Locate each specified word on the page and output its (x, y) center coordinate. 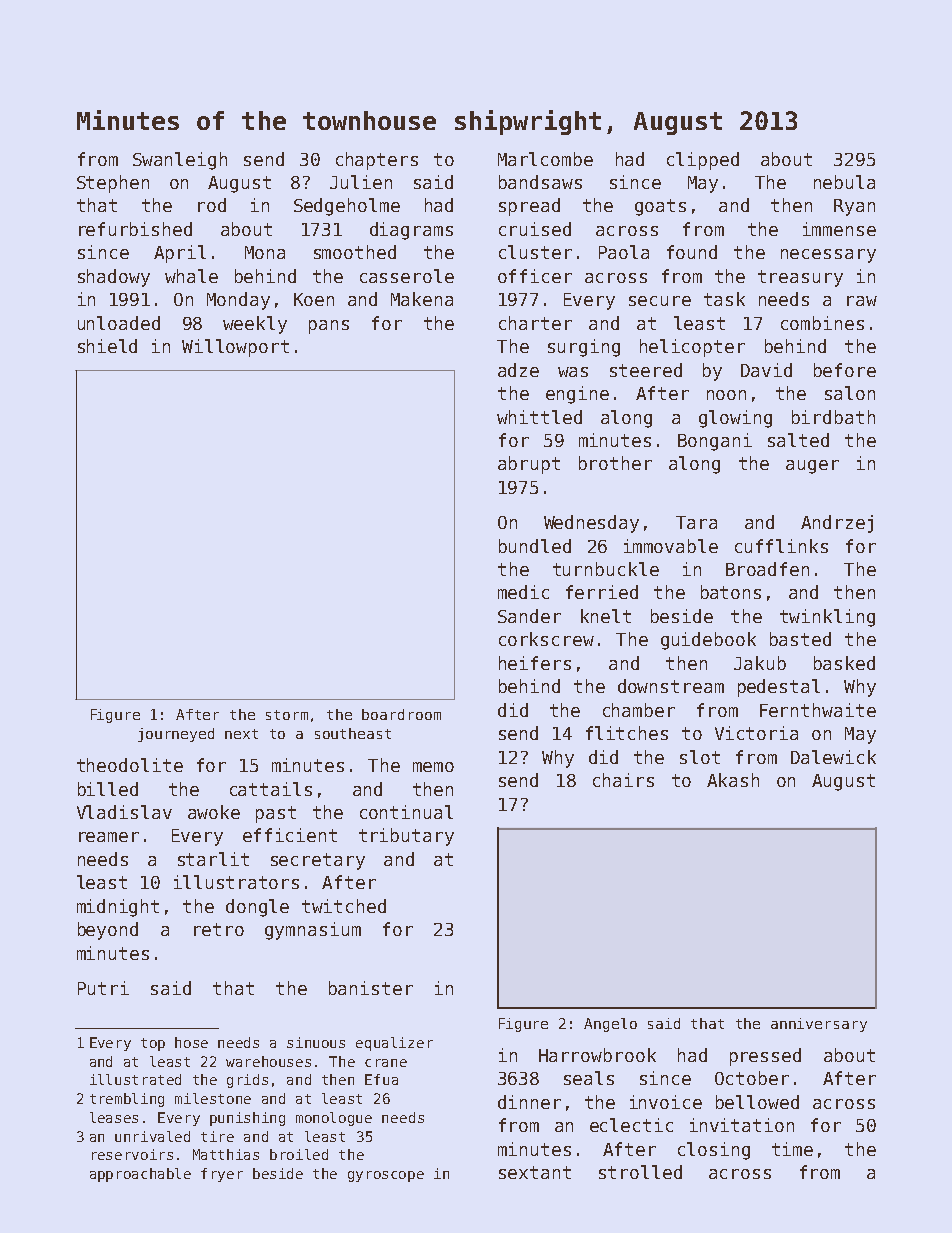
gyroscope (386, 1176)
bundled (535, 546)
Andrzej (837, 524)
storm (287, 715)
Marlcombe (545, 159)
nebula (844, 182)
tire (217, 1136)
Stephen (113, 184)
